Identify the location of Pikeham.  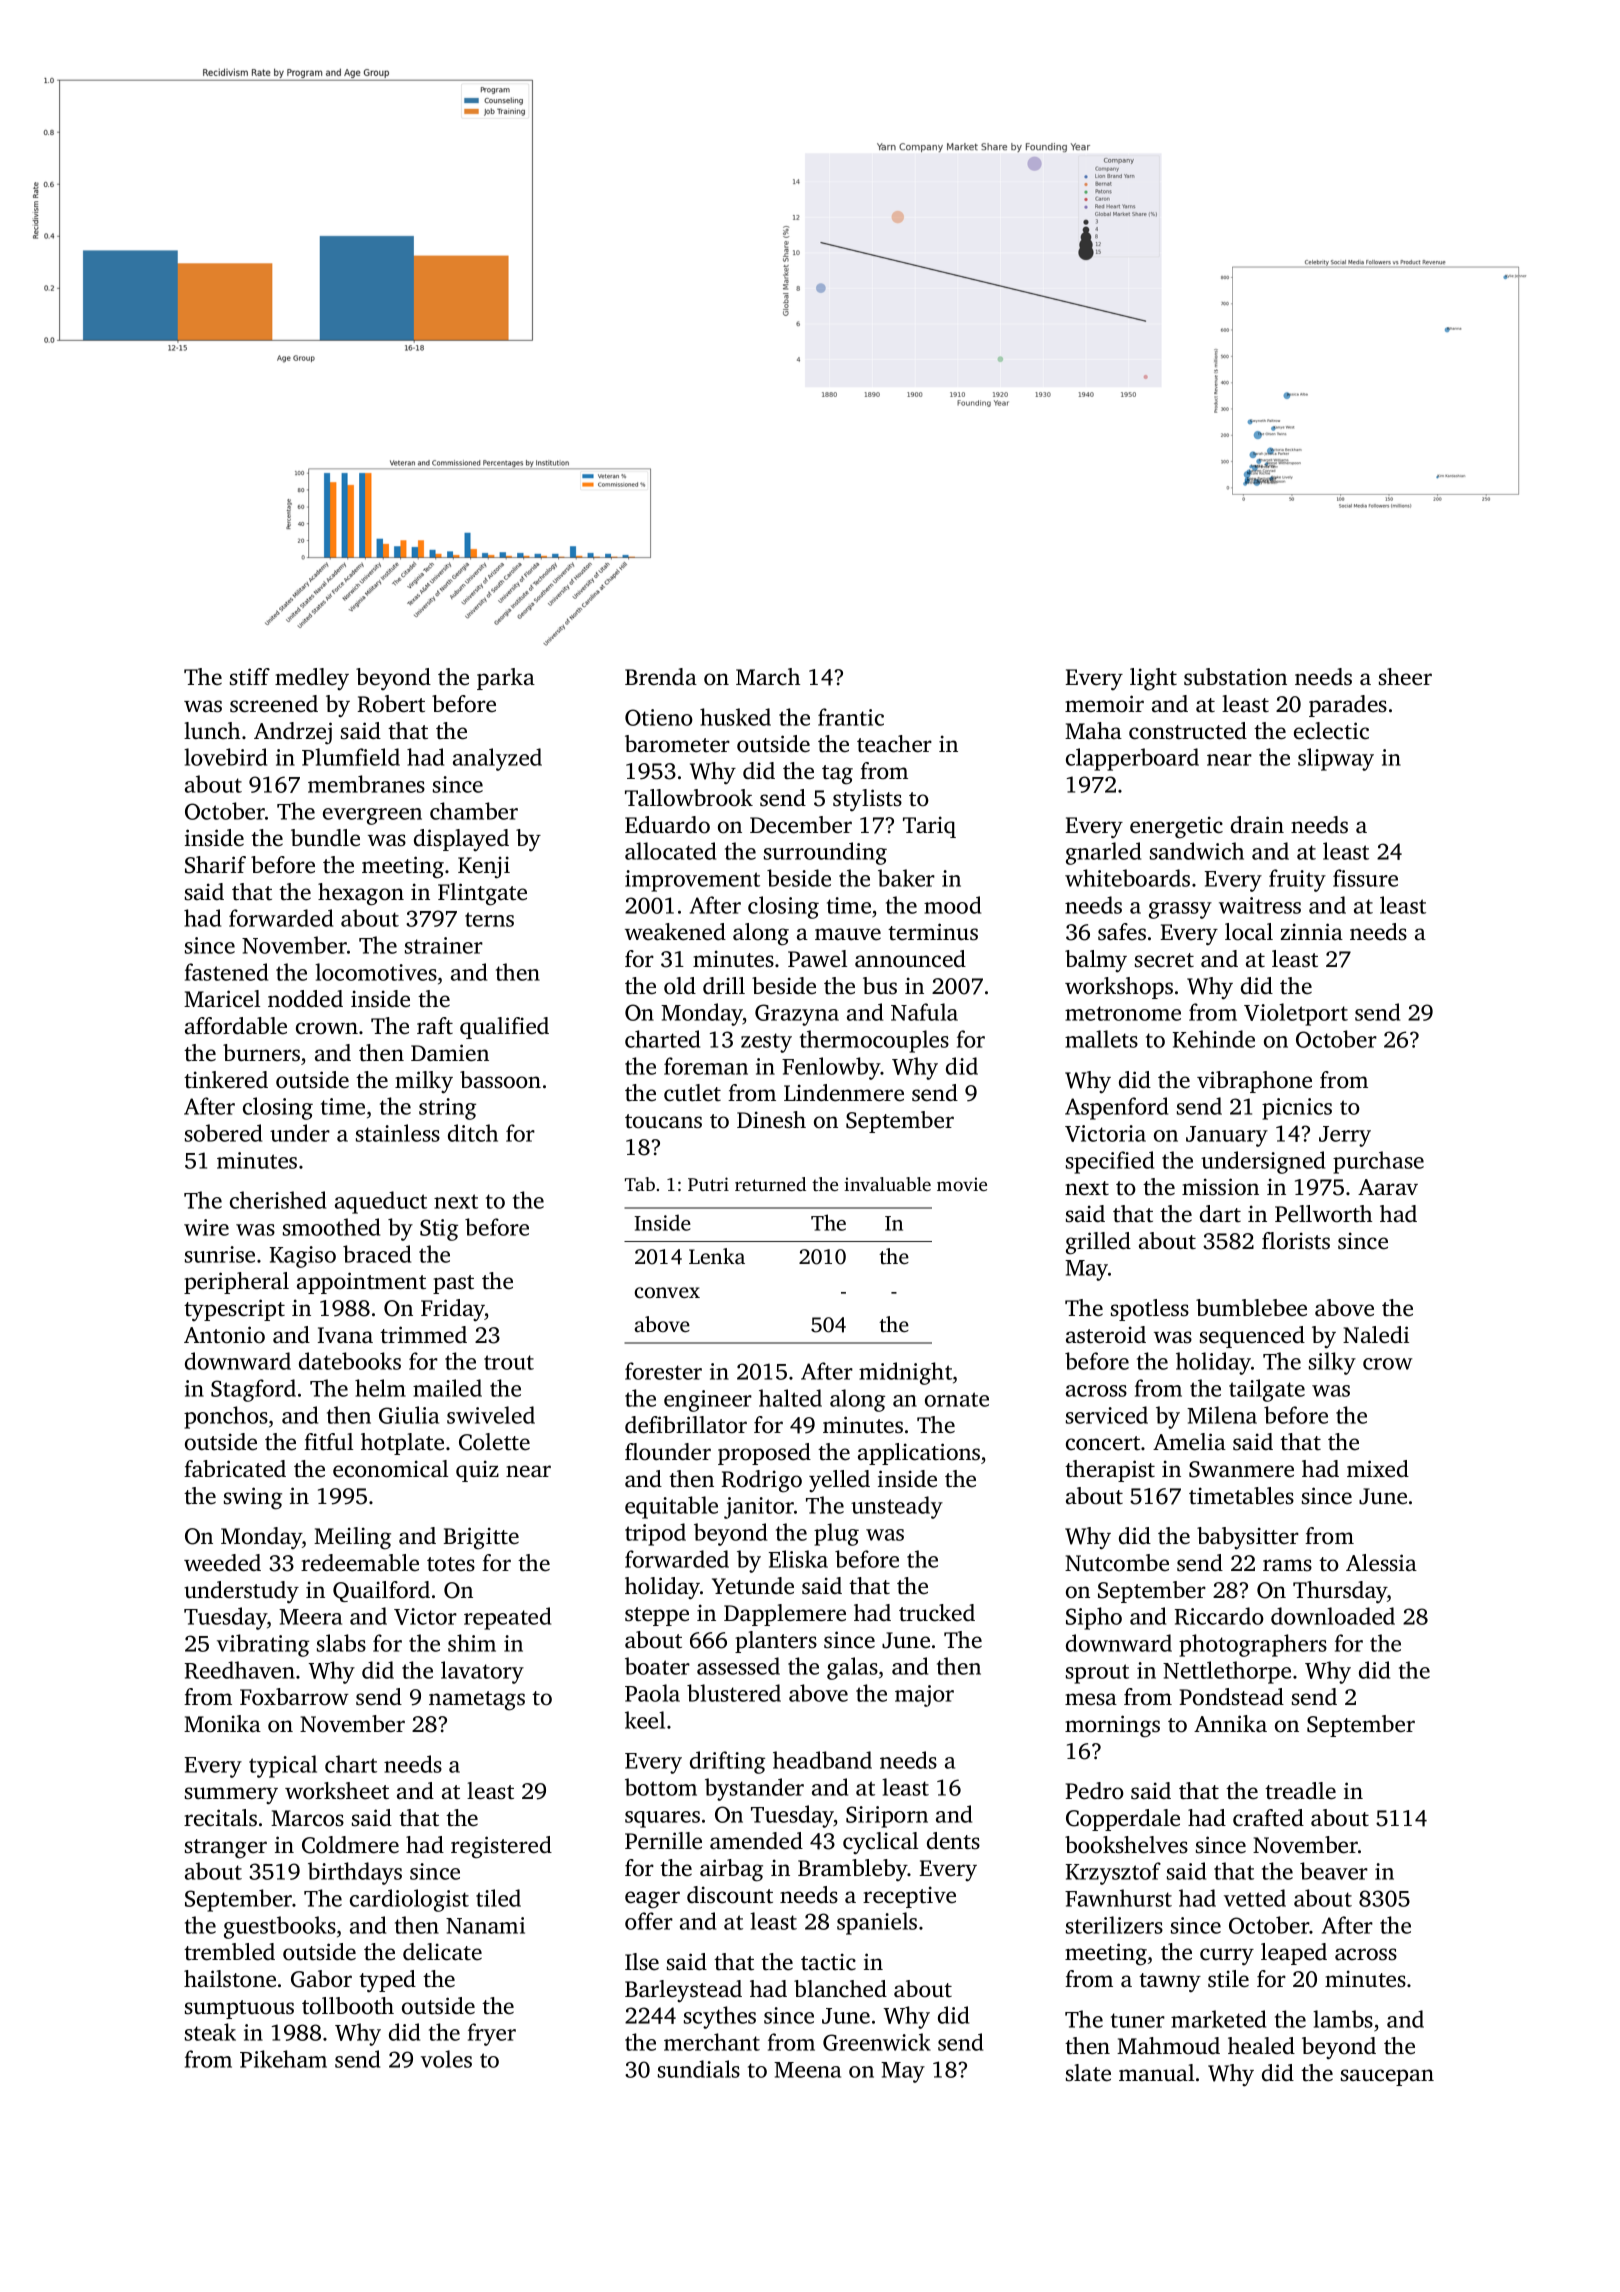
(283, 2059).
